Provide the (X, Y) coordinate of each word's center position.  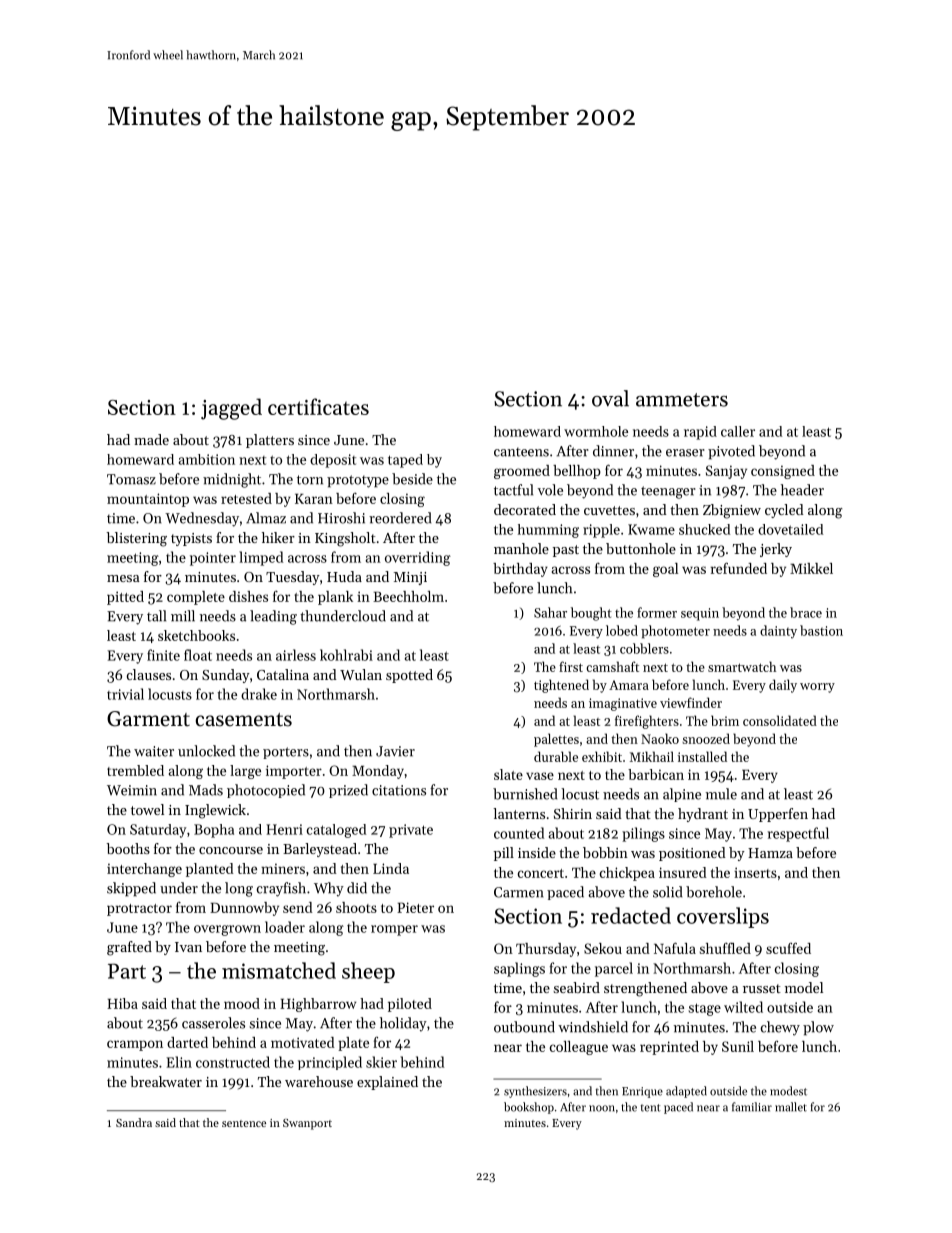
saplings (519, 969)
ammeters (682, 400)
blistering (137, 539)
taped (405, 461)
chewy (780, 1028)
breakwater (166, 1081)
